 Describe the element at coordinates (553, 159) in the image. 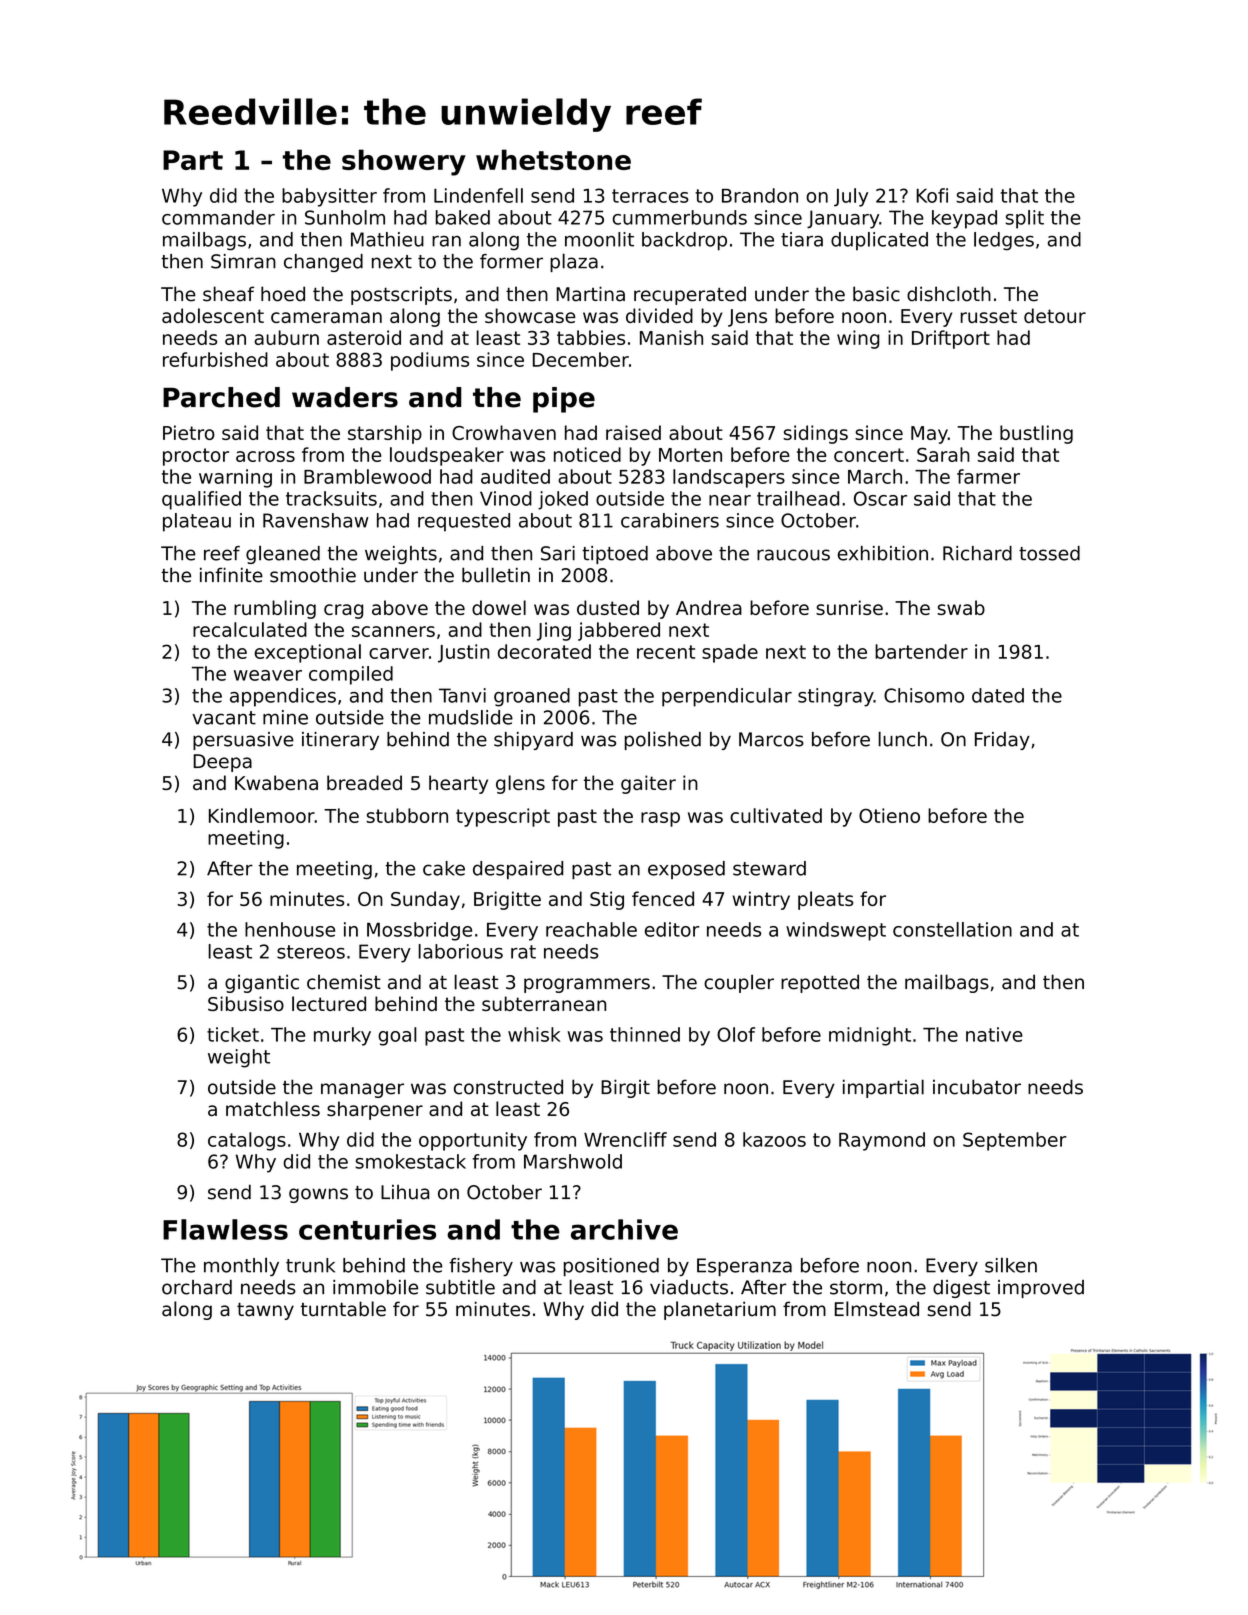

I see `whetstone` at that location.
